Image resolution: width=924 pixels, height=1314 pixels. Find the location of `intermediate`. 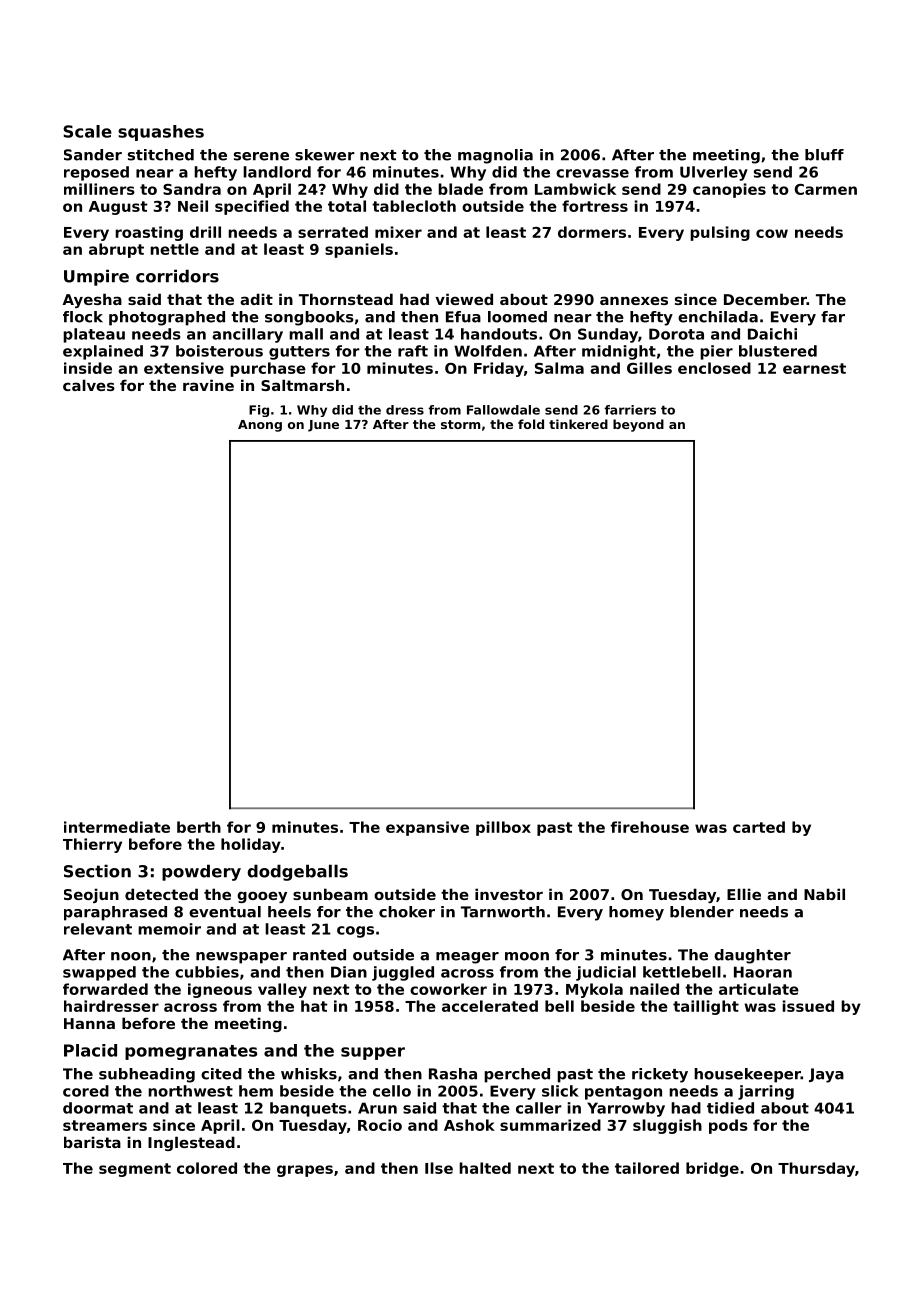

intermediate is located at coordinates (117, 827).
